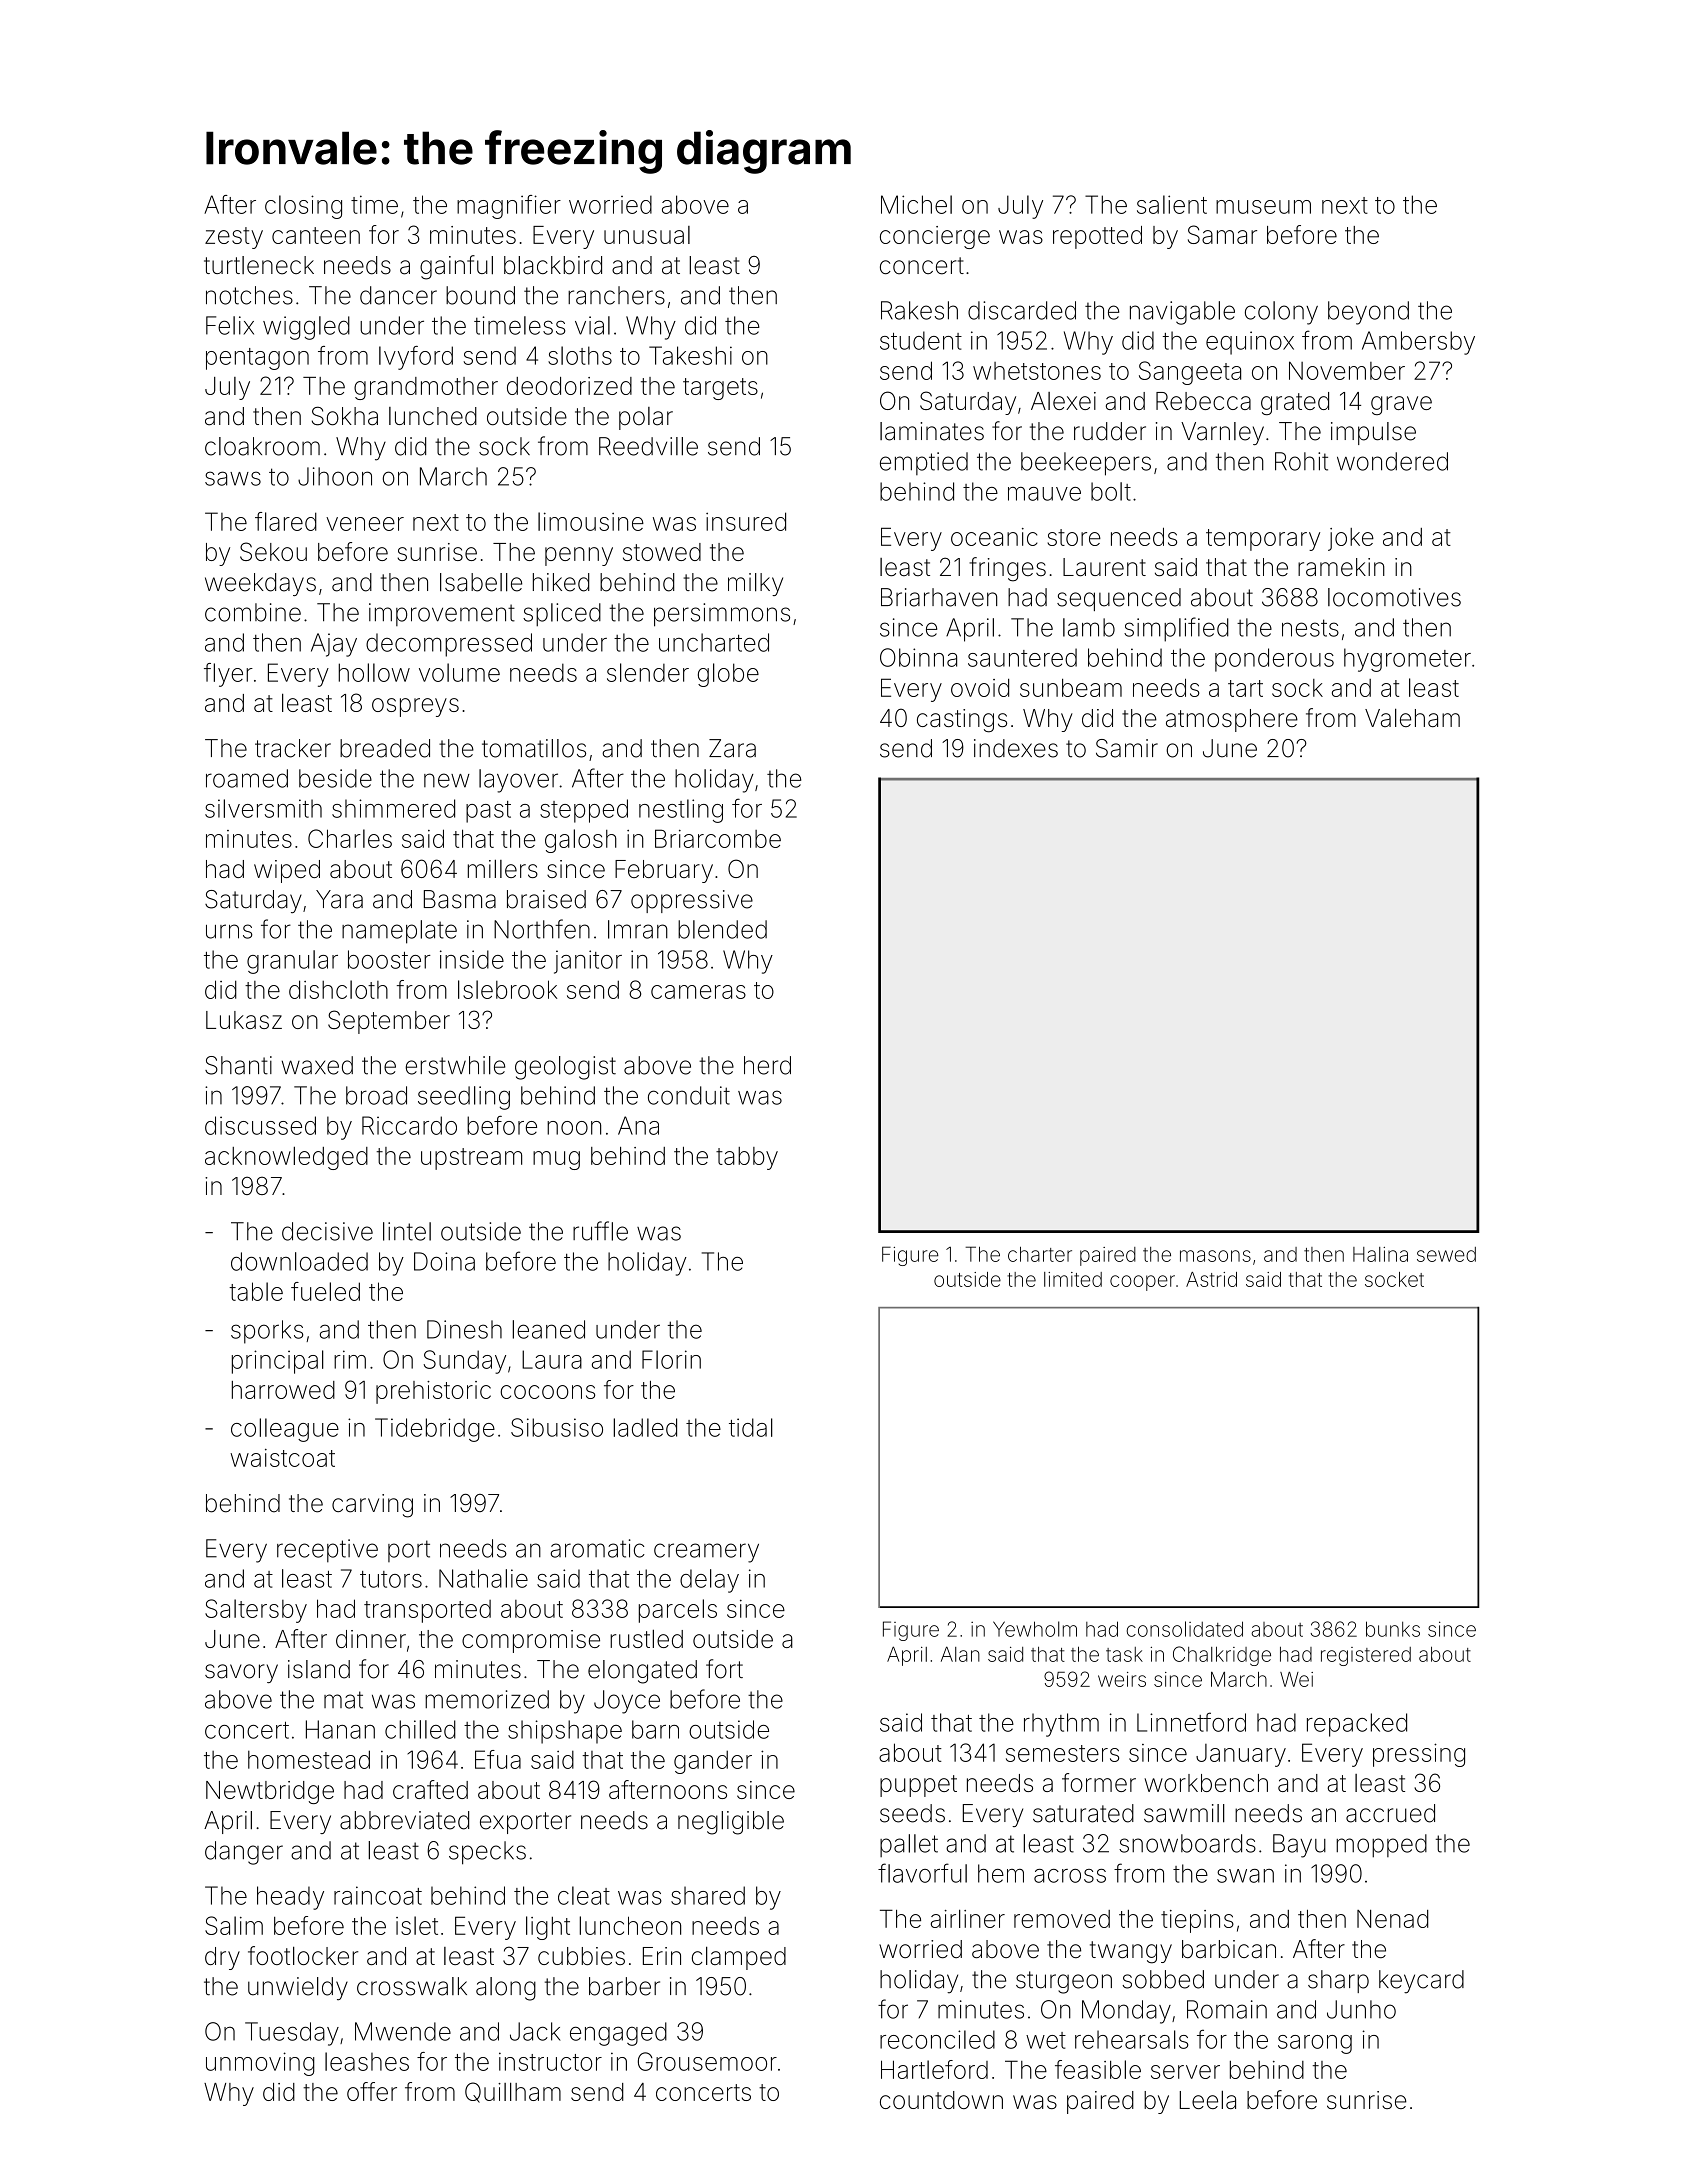 This image has width=1683, height=2178. What do you see at coordinates (513, 2092) in the image?
I see `Quillham` at bounding box center [513, 2092].
